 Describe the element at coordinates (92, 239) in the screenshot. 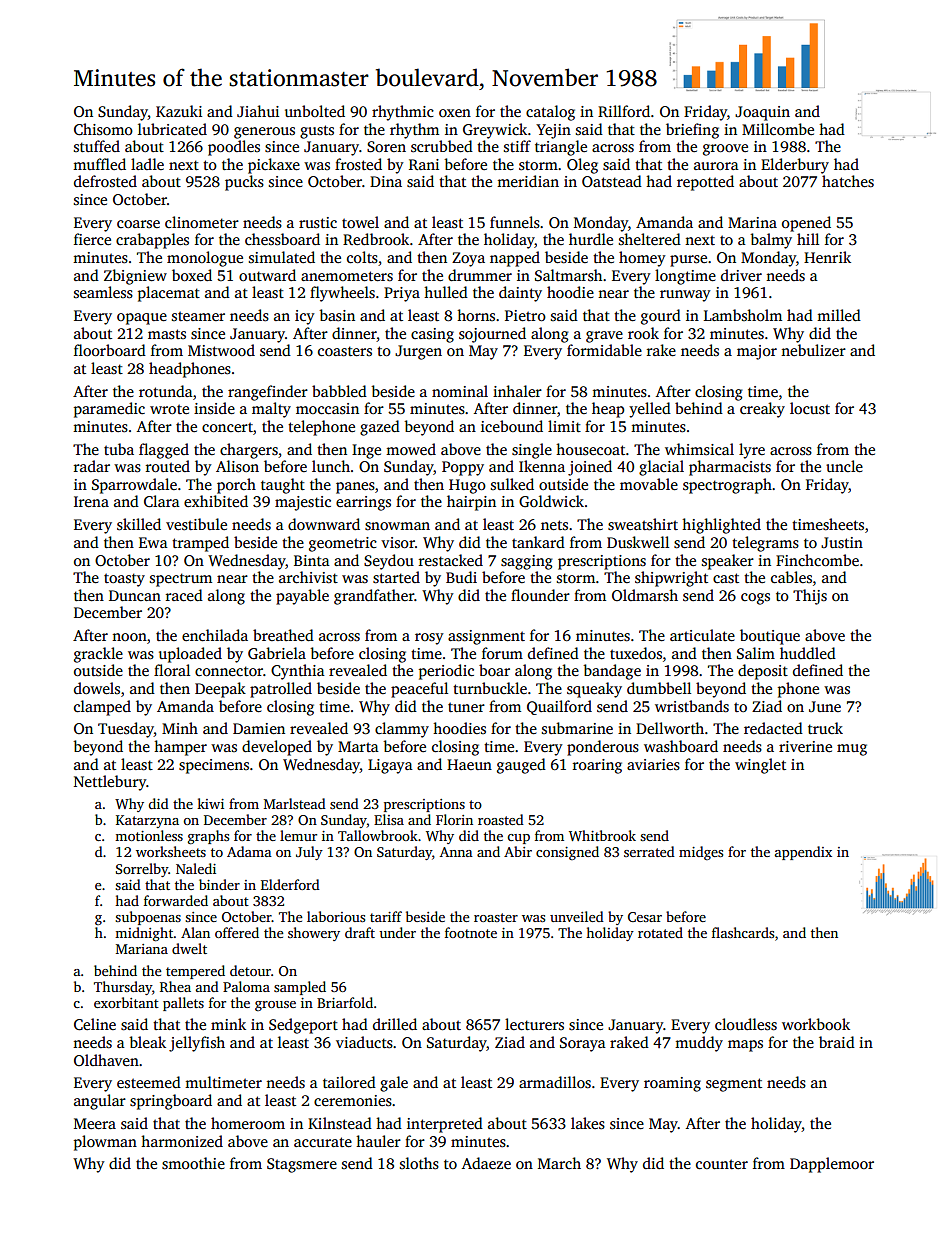

I see `fierce` at that location.
